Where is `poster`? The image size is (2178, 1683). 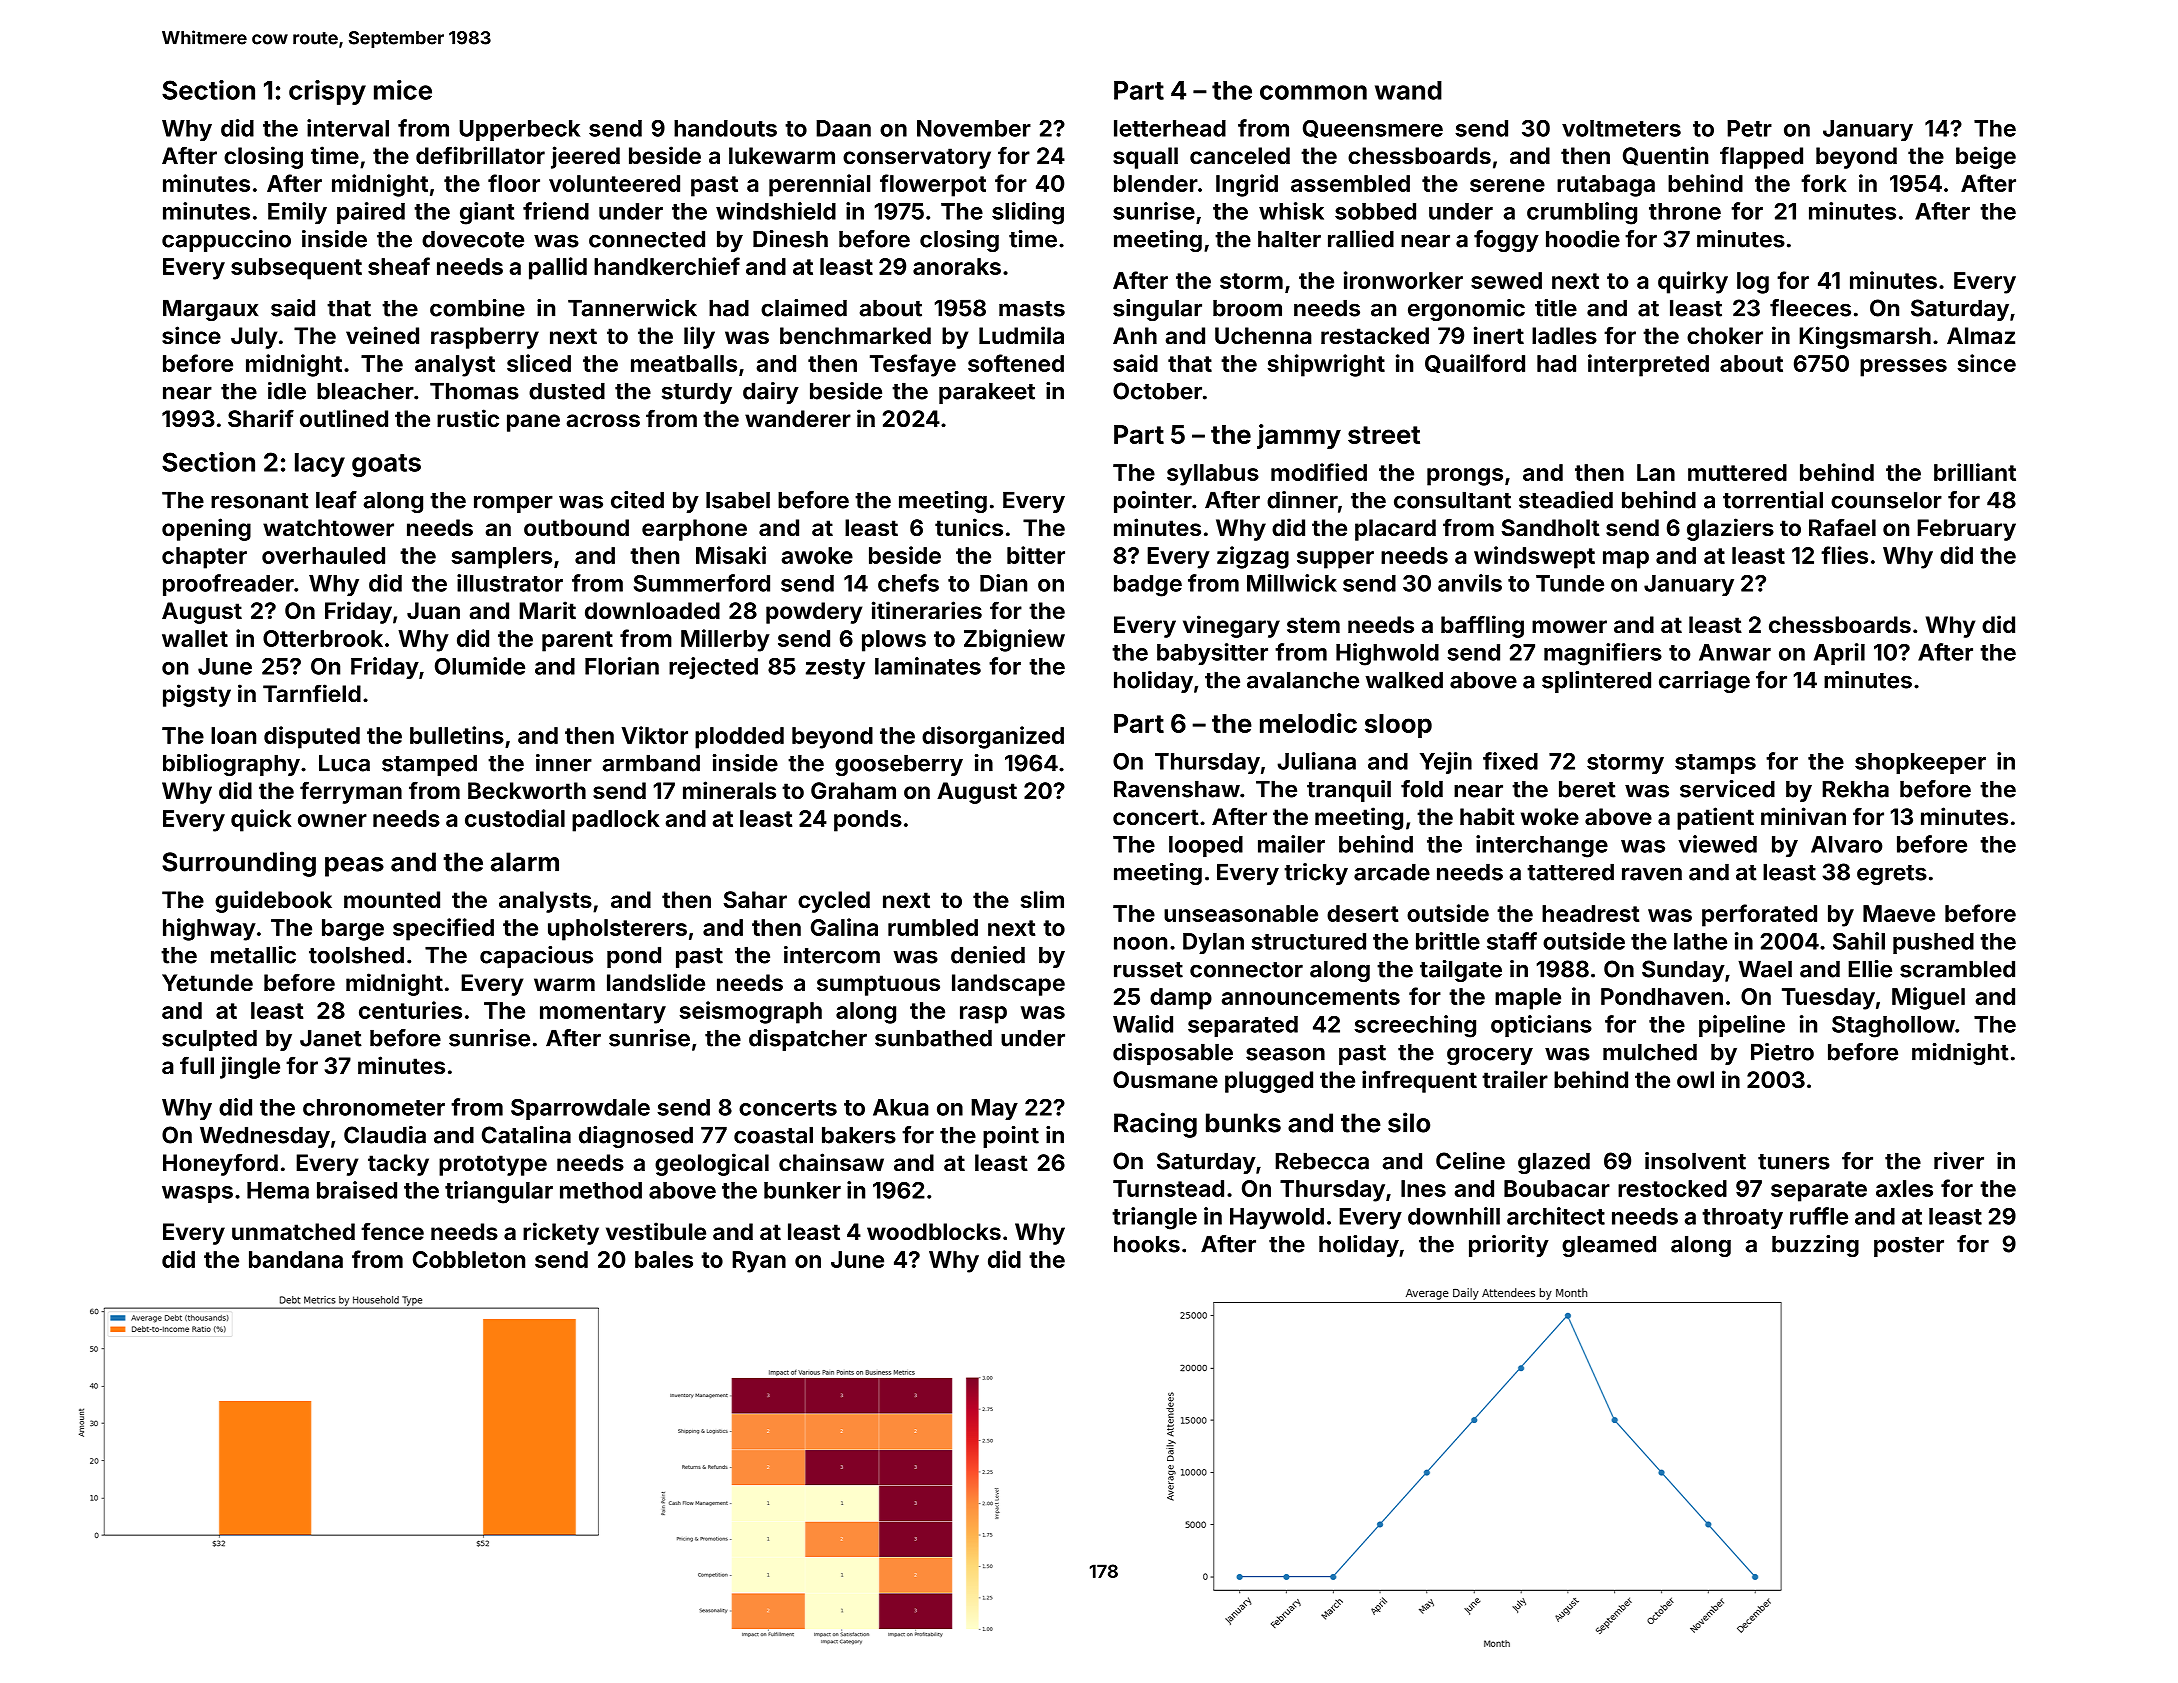 poster is located at coordinates (1909, 1247).
